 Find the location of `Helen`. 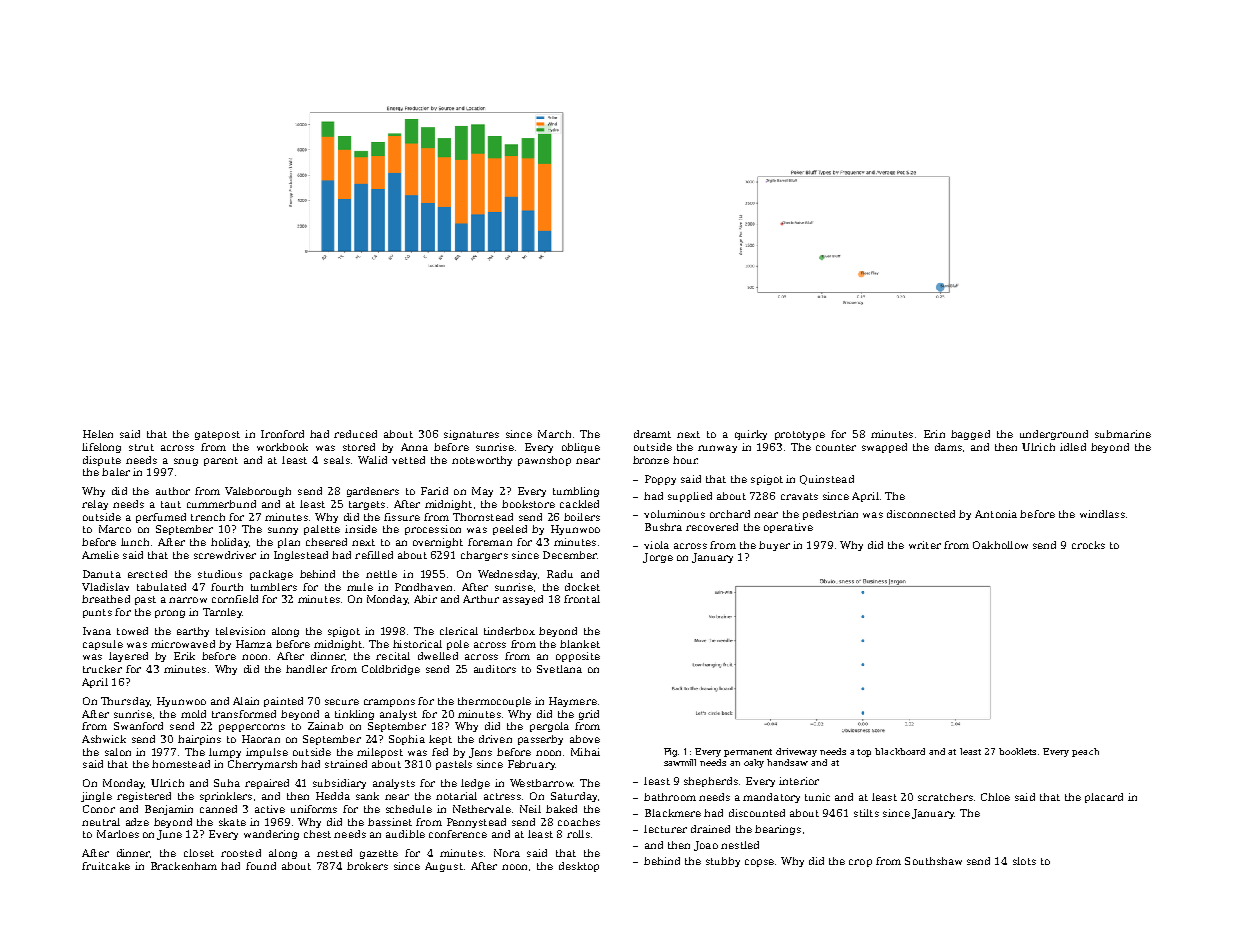

Helen is located at coordinates (98, 434).
